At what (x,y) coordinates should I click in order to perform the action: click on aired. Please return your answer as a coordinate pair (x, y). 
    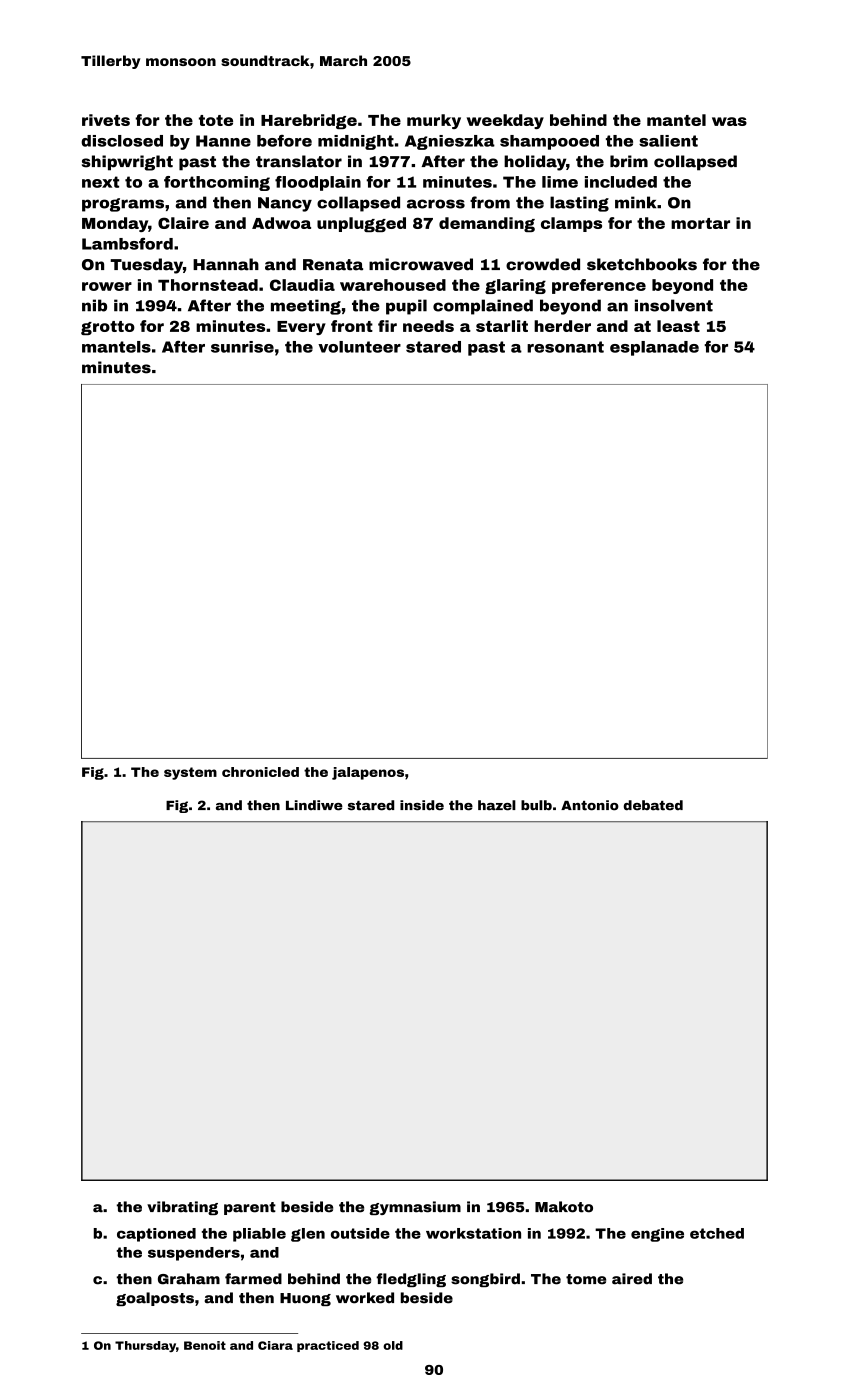
    Looking at the image, I should click on (632, 1279).
